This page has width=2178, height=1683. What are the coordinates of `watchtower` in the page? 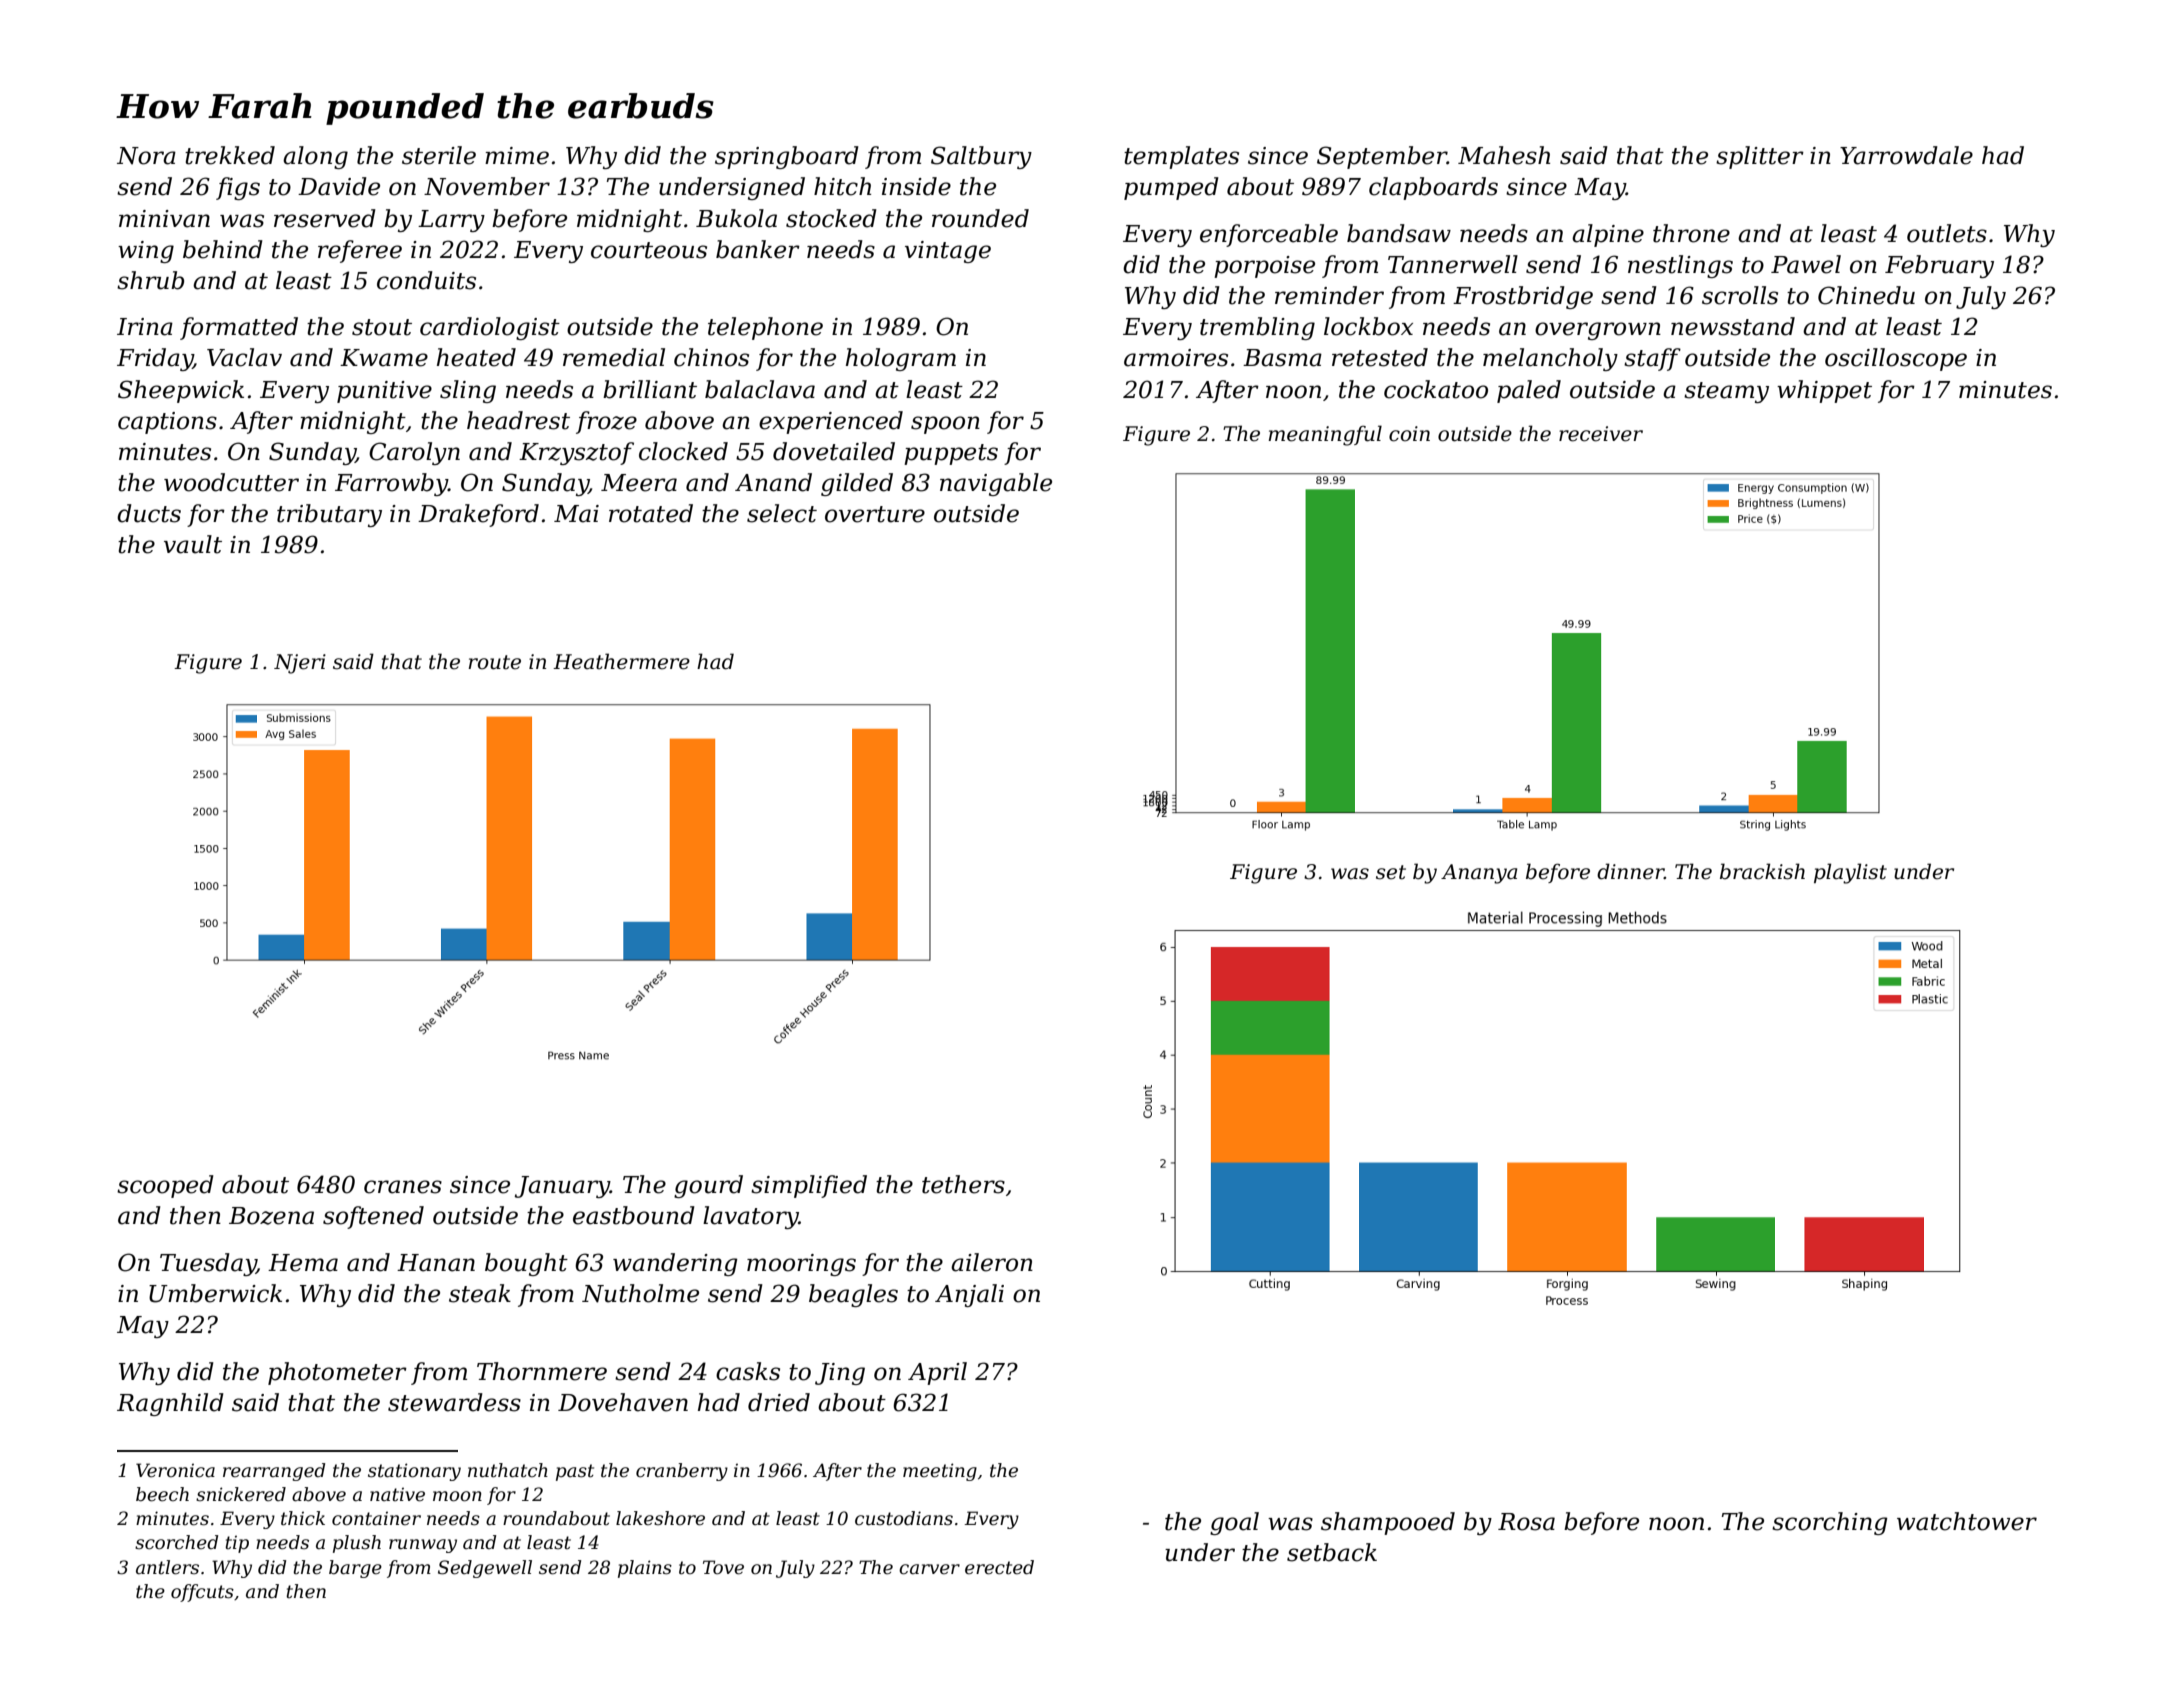 It's located at (1967, 1521).
